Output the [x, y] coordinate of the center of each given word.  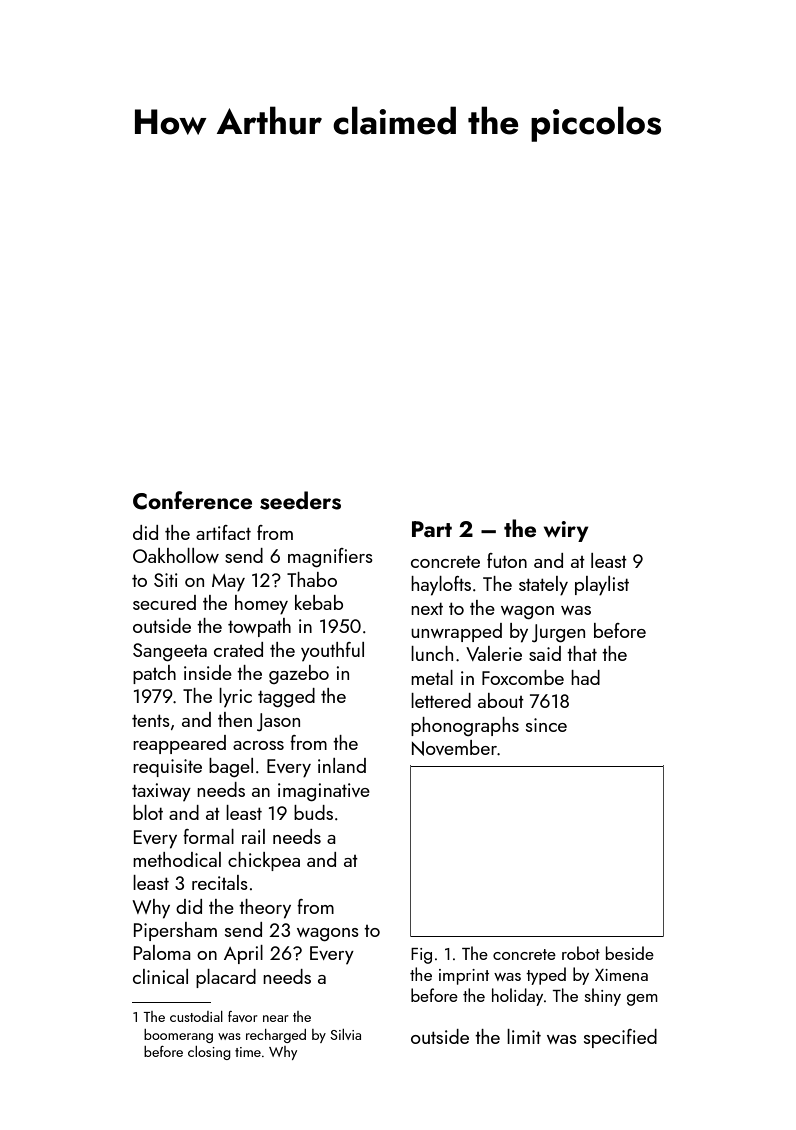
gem [642, 1000]
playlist [602, 586]
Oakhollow [176, 555]
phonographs [465, 726]
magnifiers [330, 557]
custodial [196, 1016]
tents [151, 721]
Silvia [345, 1034]
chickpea [264, 861]
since [546, 725]
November [454, 748]
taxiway [161, 792]
